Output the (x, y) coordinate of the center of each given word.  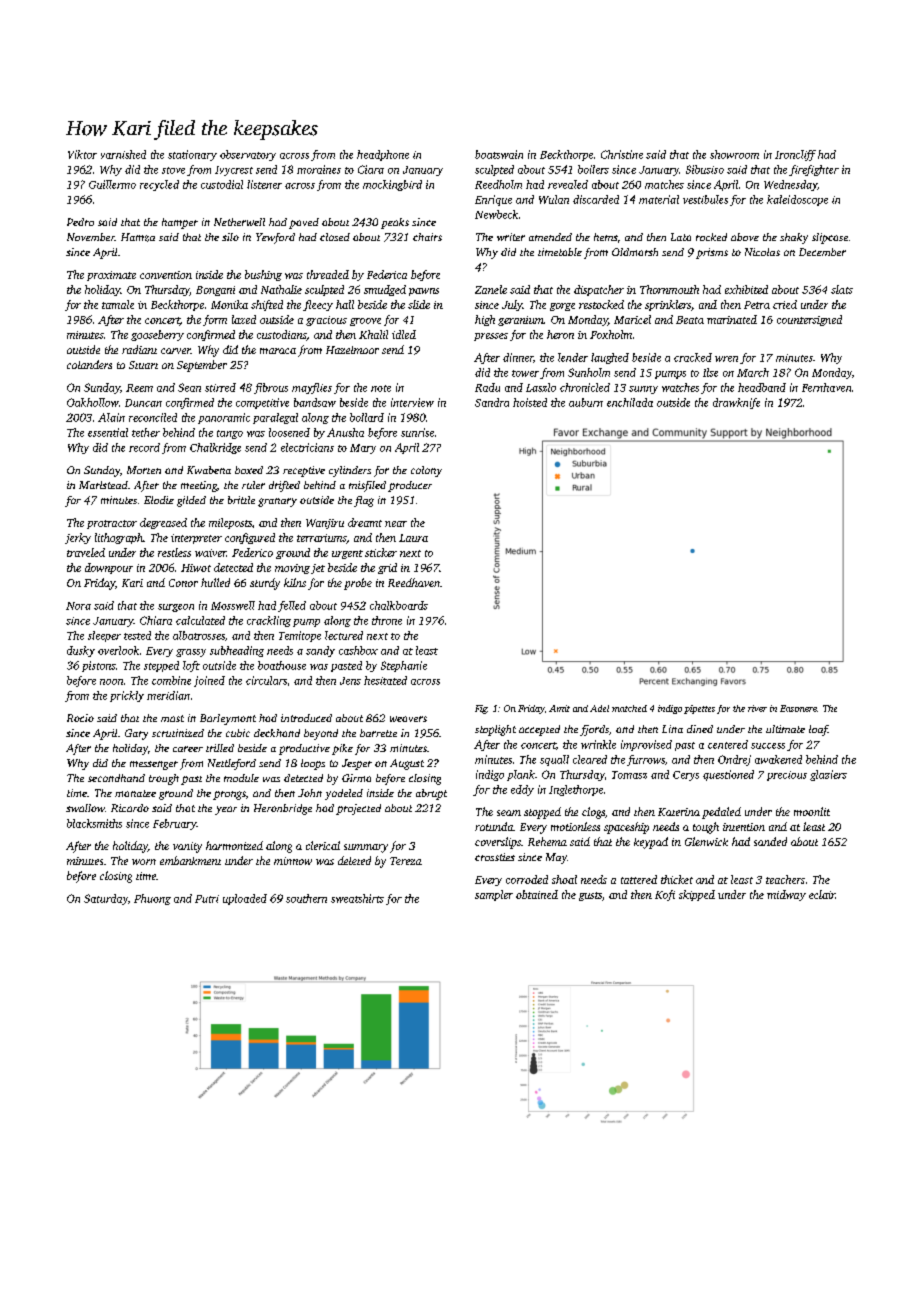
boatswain (499, 154)
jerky (78, 538)
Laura (413, 538)
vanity (187, 847)
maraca (278, 351)
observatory (248, 155)
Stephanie (404, 666)
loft (191, 666)
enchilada (630, 402)
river (757, 708)
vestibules (705, 199)
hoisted (530, 402)
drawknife (736, 403)
